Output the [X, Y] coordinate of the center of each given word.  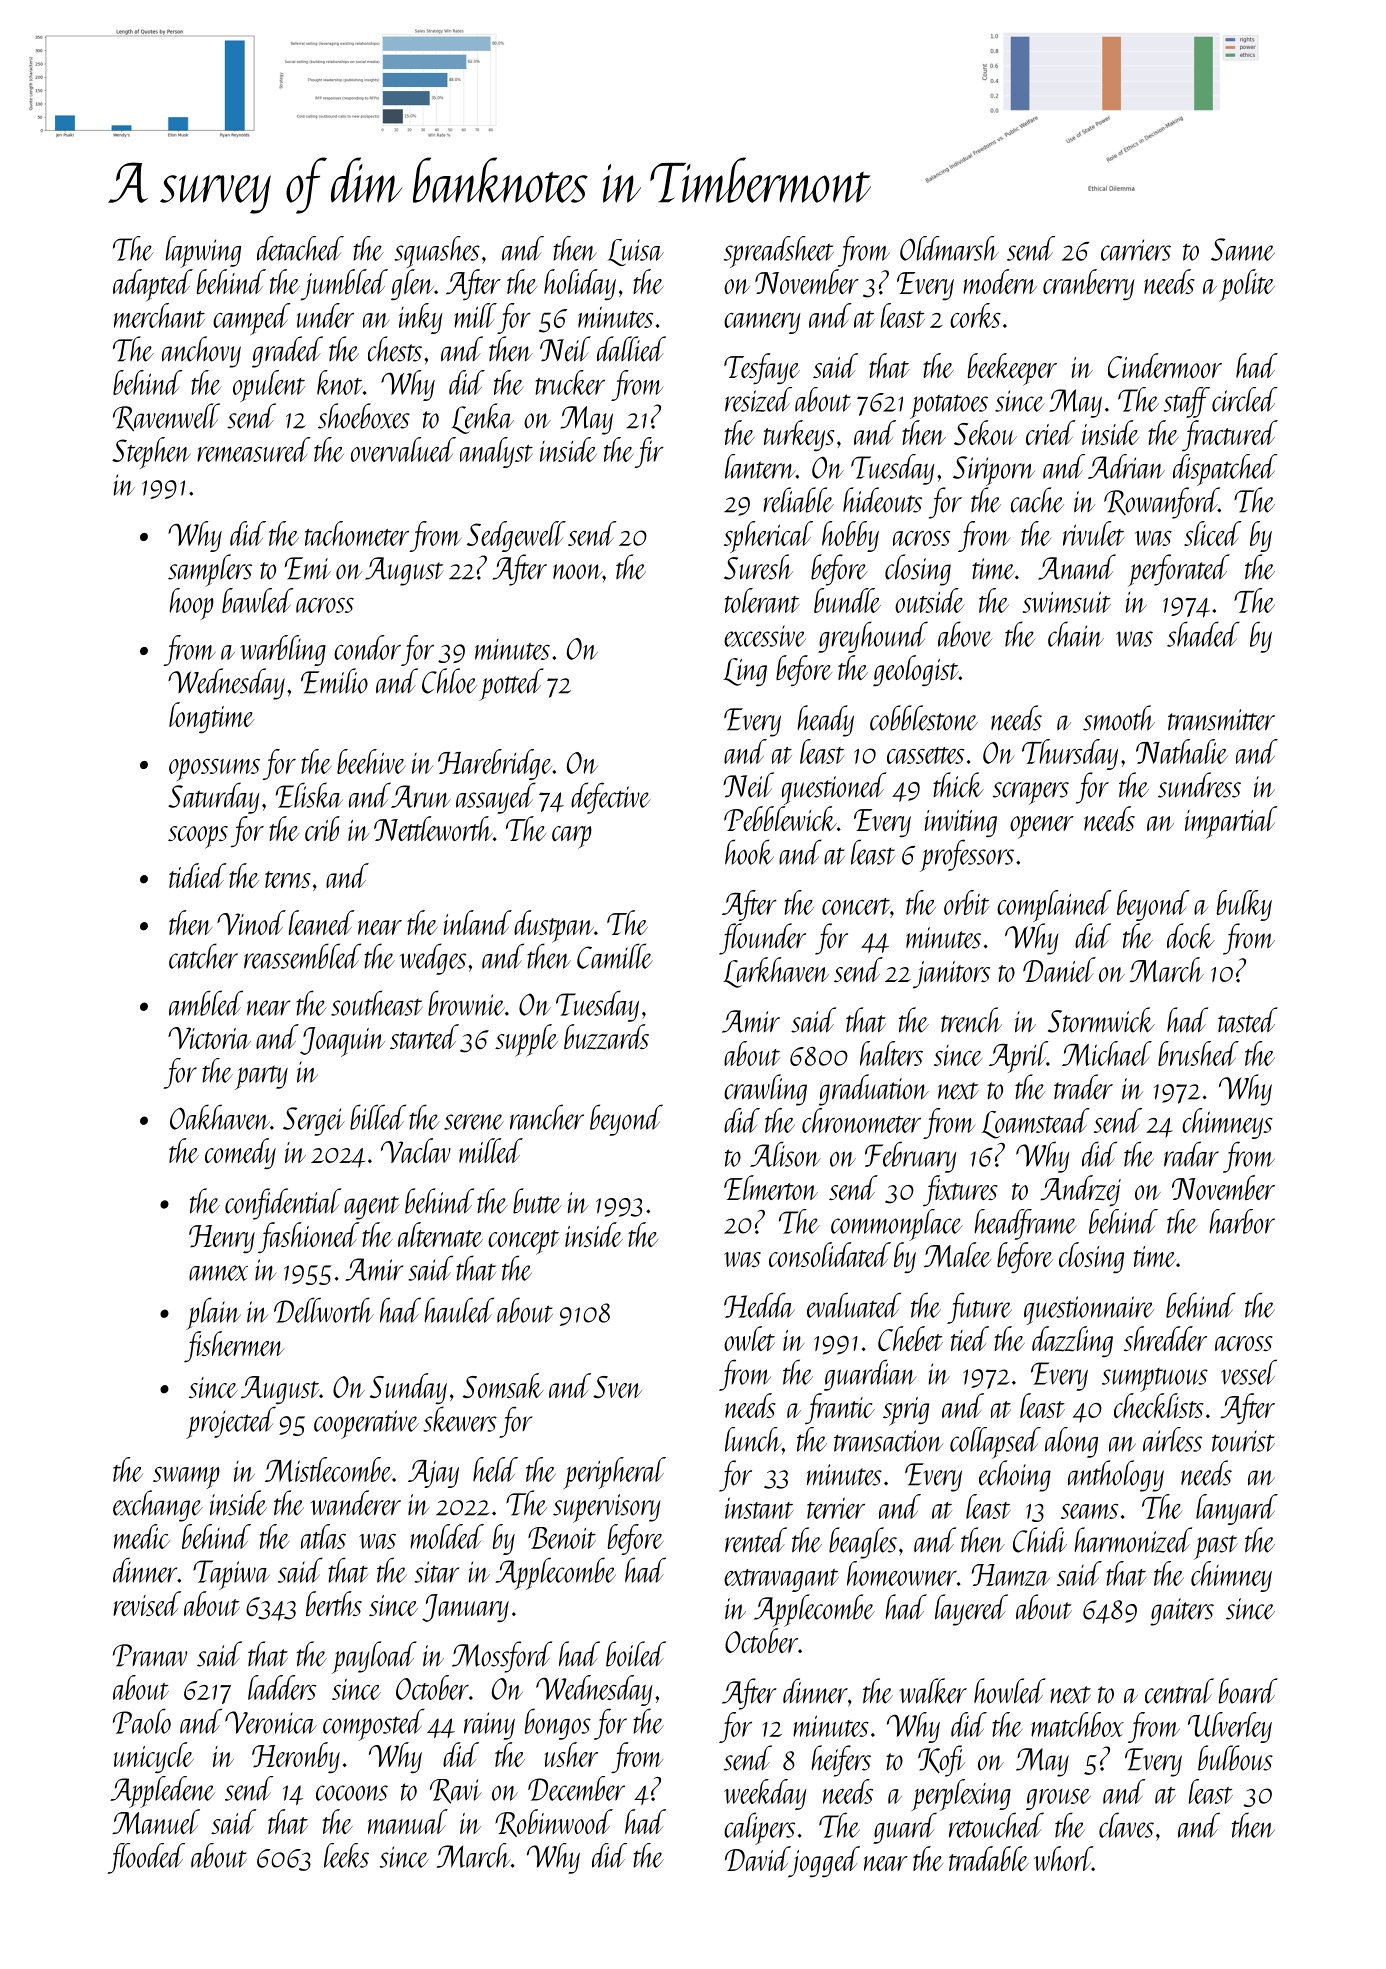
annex [218, 1273]
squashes [437, 252]
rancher [547, 1117]
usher [571, 1754]
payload [374, 1657]
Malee [957, 1254]
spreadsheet [779, 252]
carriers [1136, 250]
